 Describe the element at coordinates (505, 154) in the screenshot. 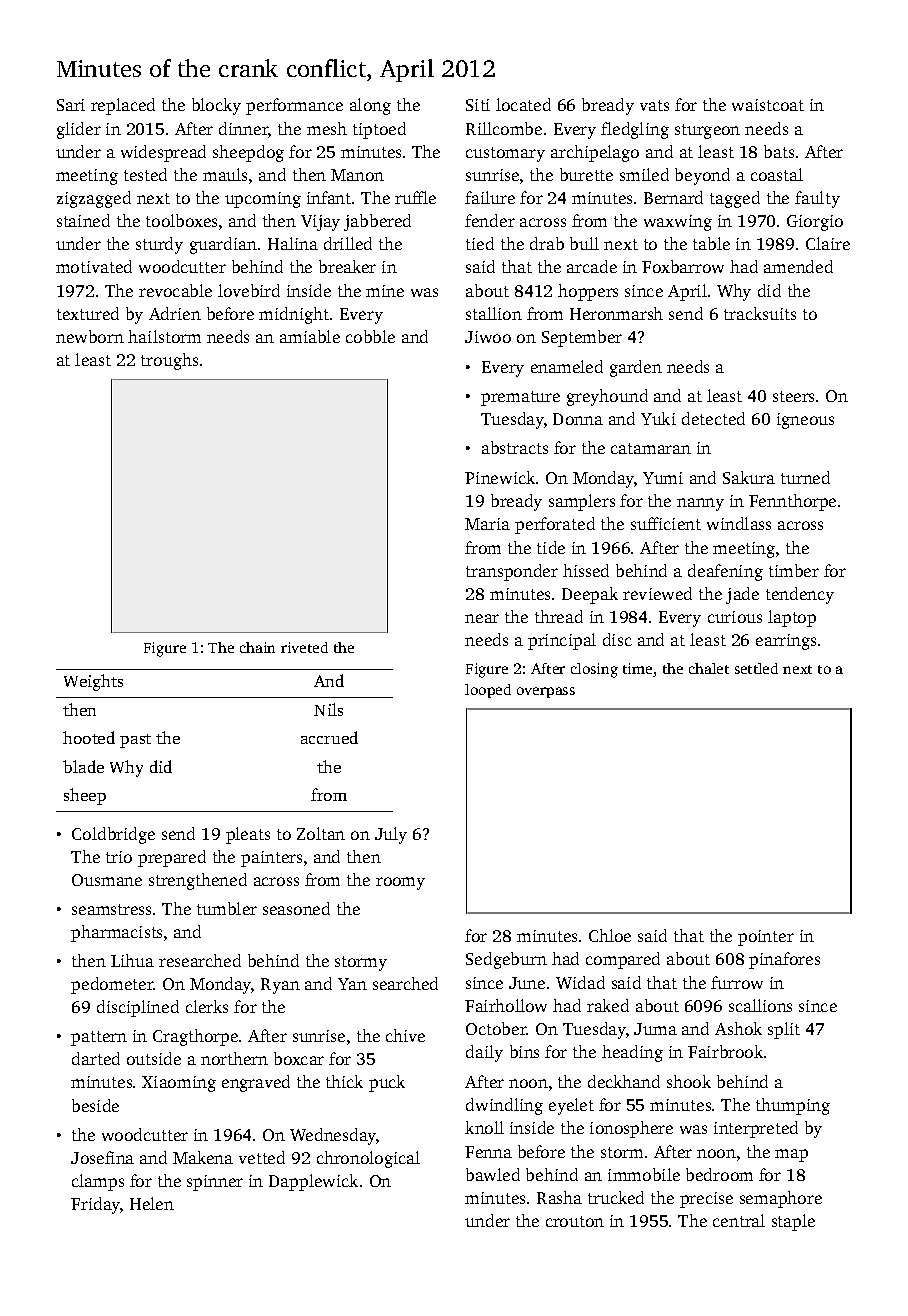

I see `customary` at that location.
